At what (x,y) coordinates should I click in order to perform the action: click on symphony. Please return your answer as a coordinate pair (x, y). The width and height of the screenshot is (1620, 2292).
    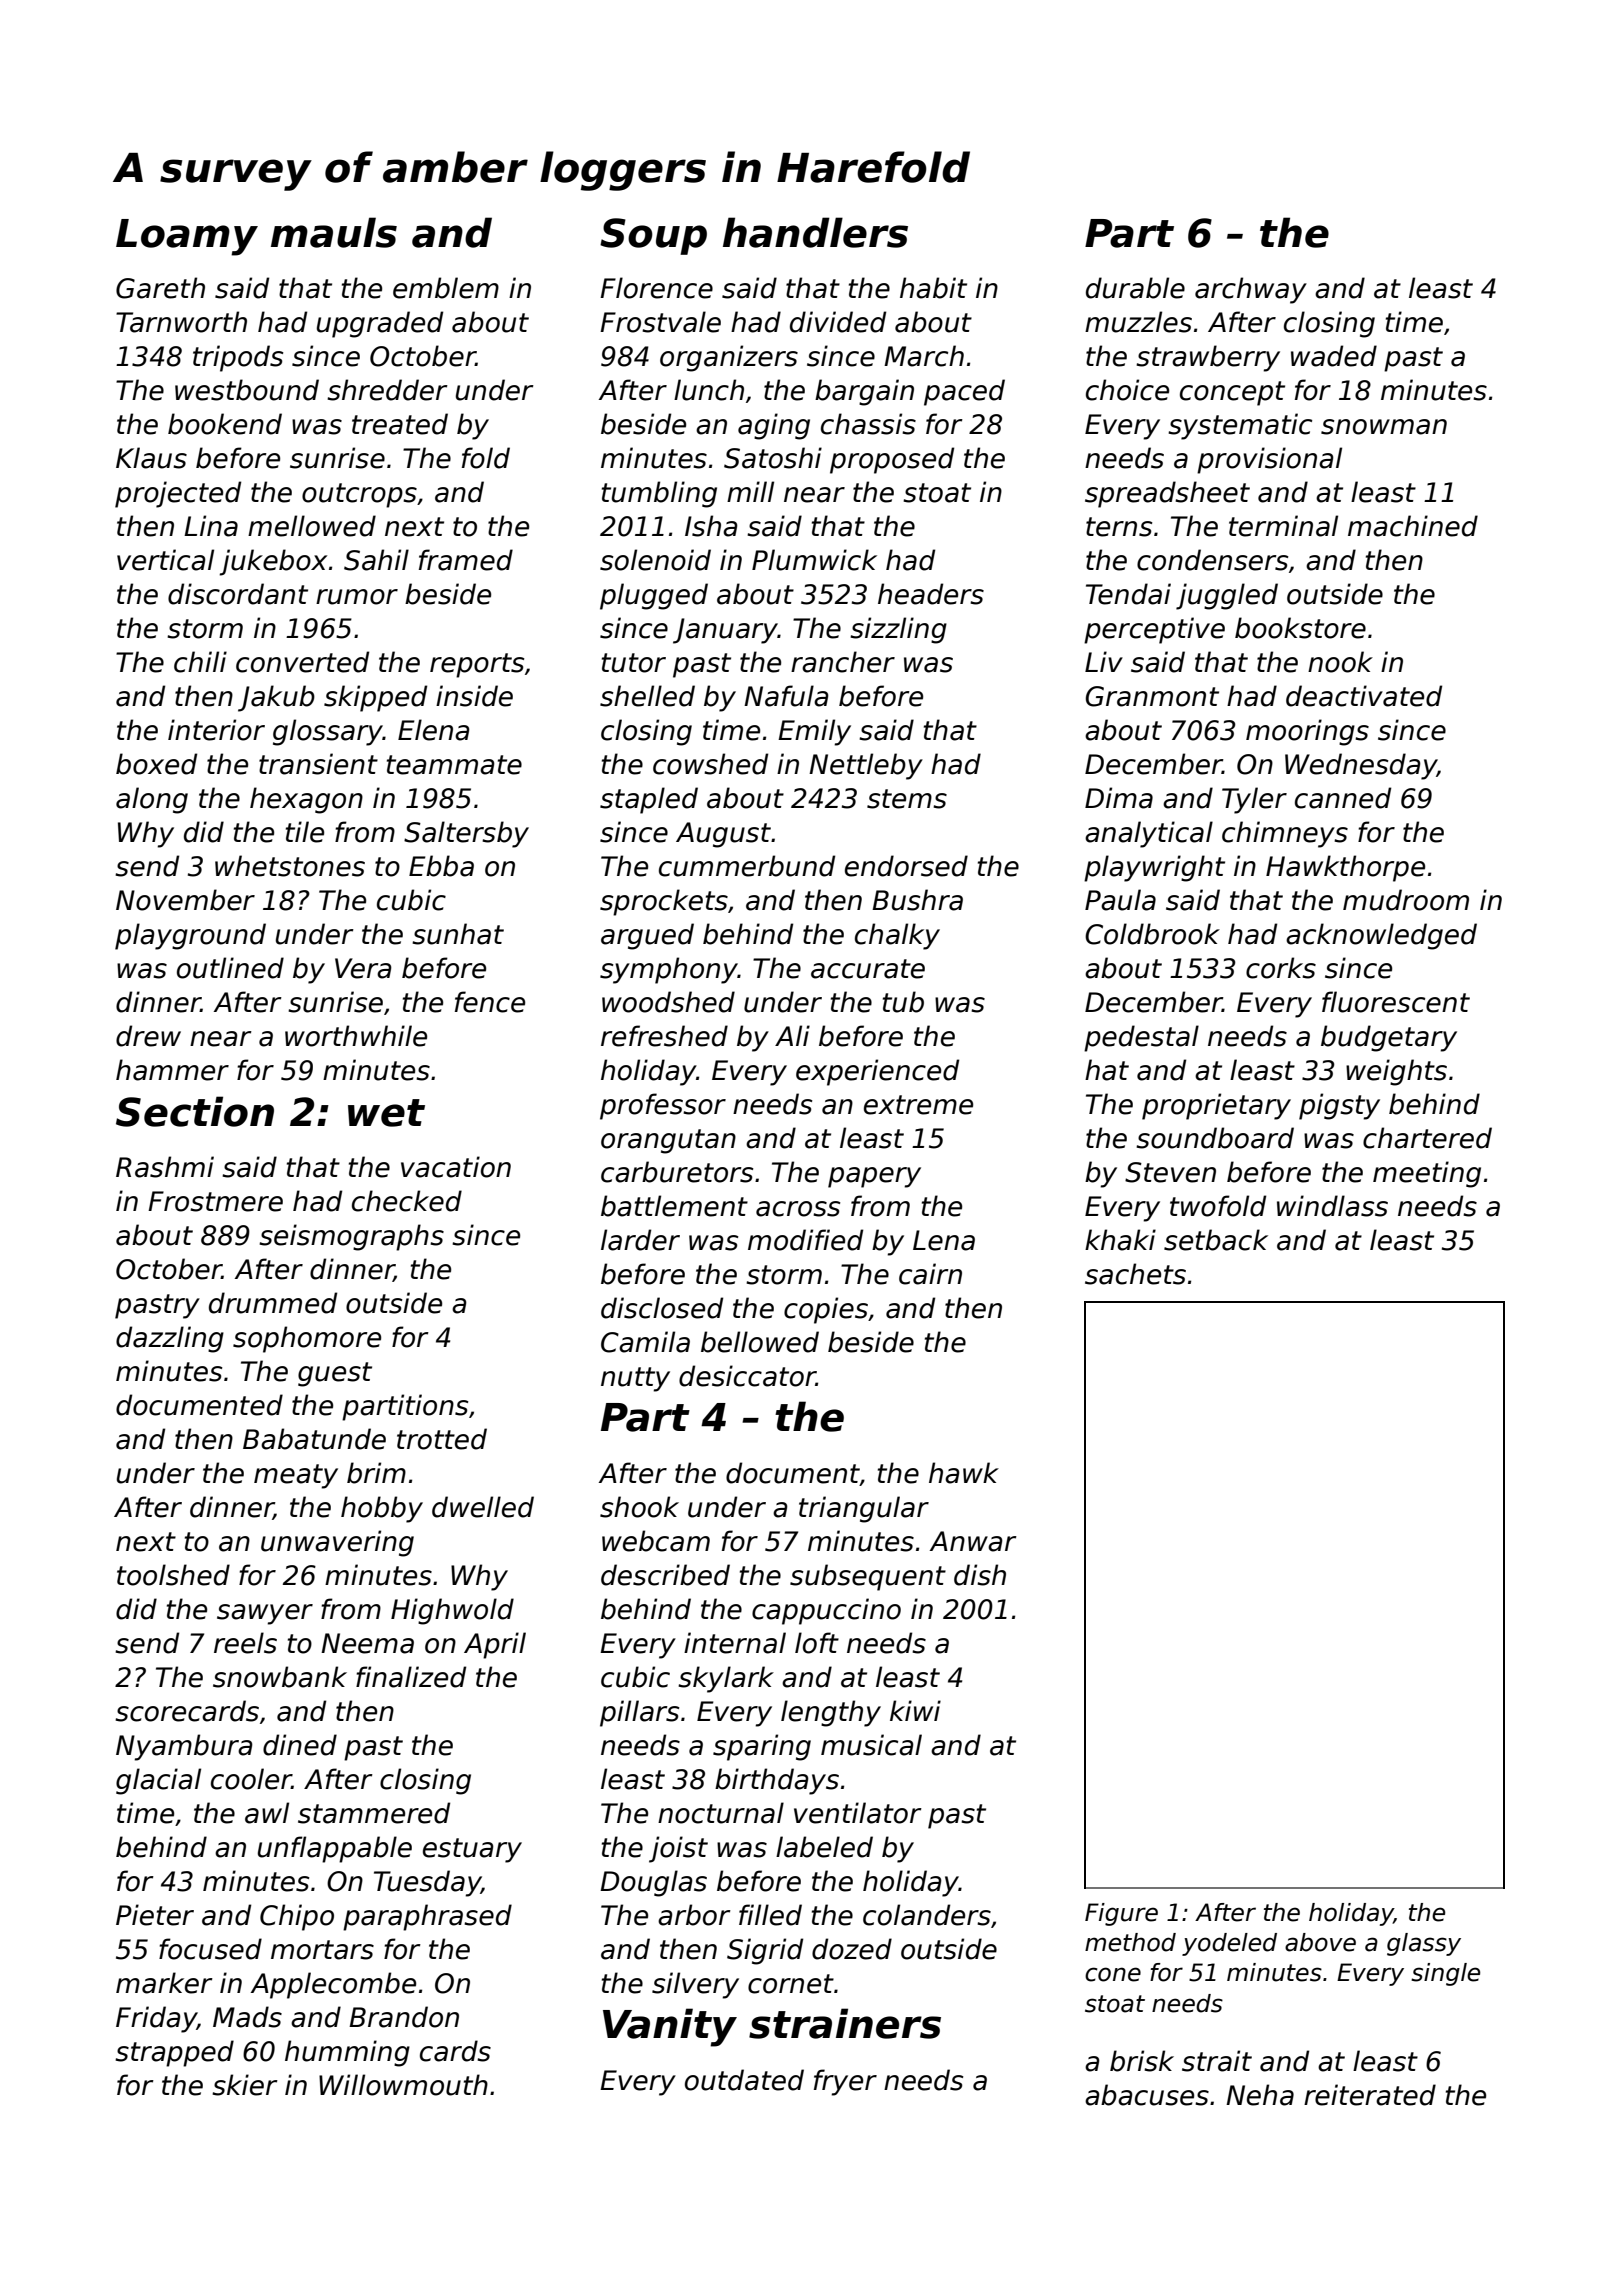
    Looking at the image, I should click on (669, 970).
